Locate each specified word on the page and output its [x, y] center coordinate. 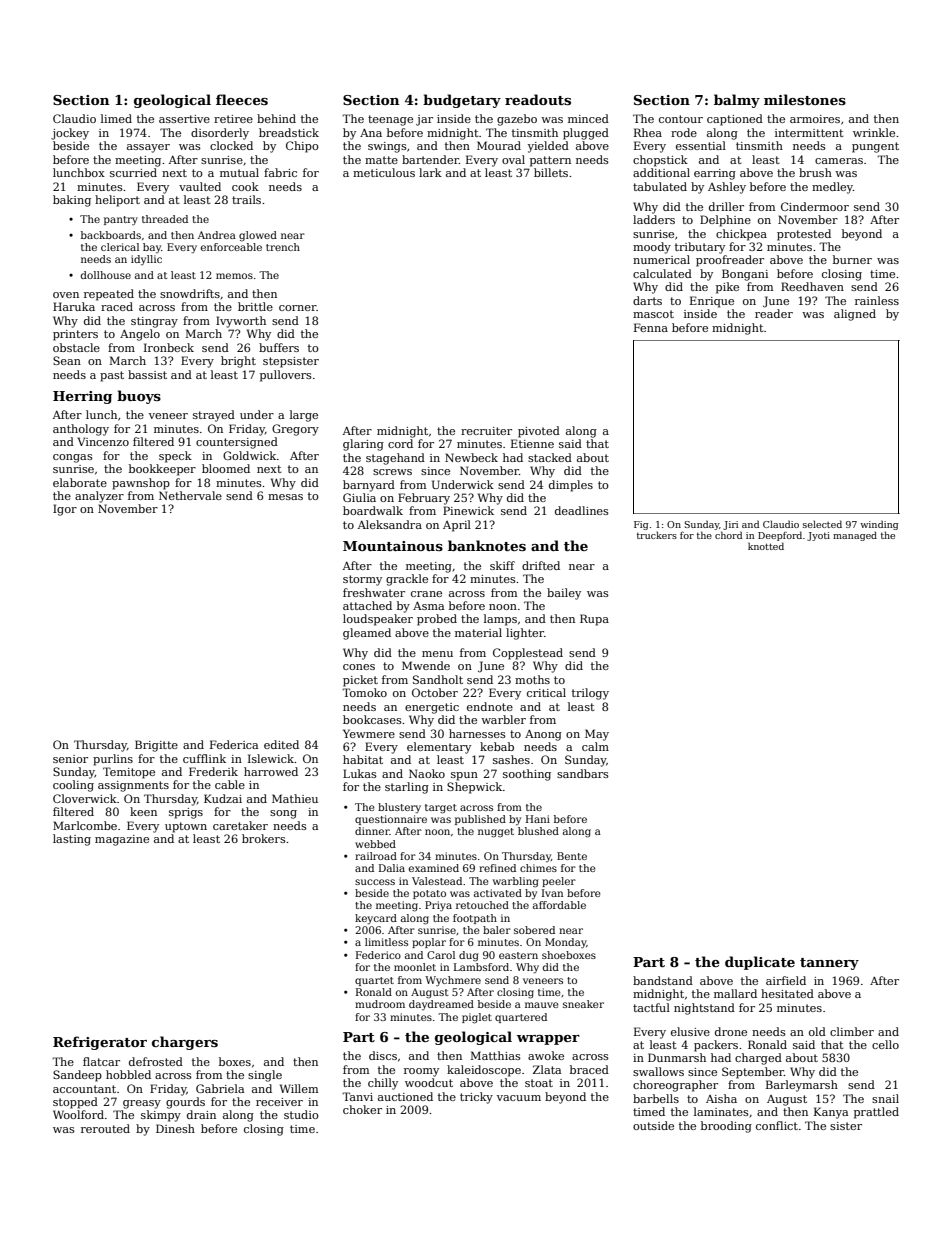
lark [430, 172]
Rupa [594, 620]
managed [855, 536]
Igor [65, 510]
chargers [185, 1043]
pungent [875, 147]
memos [234, 276]
